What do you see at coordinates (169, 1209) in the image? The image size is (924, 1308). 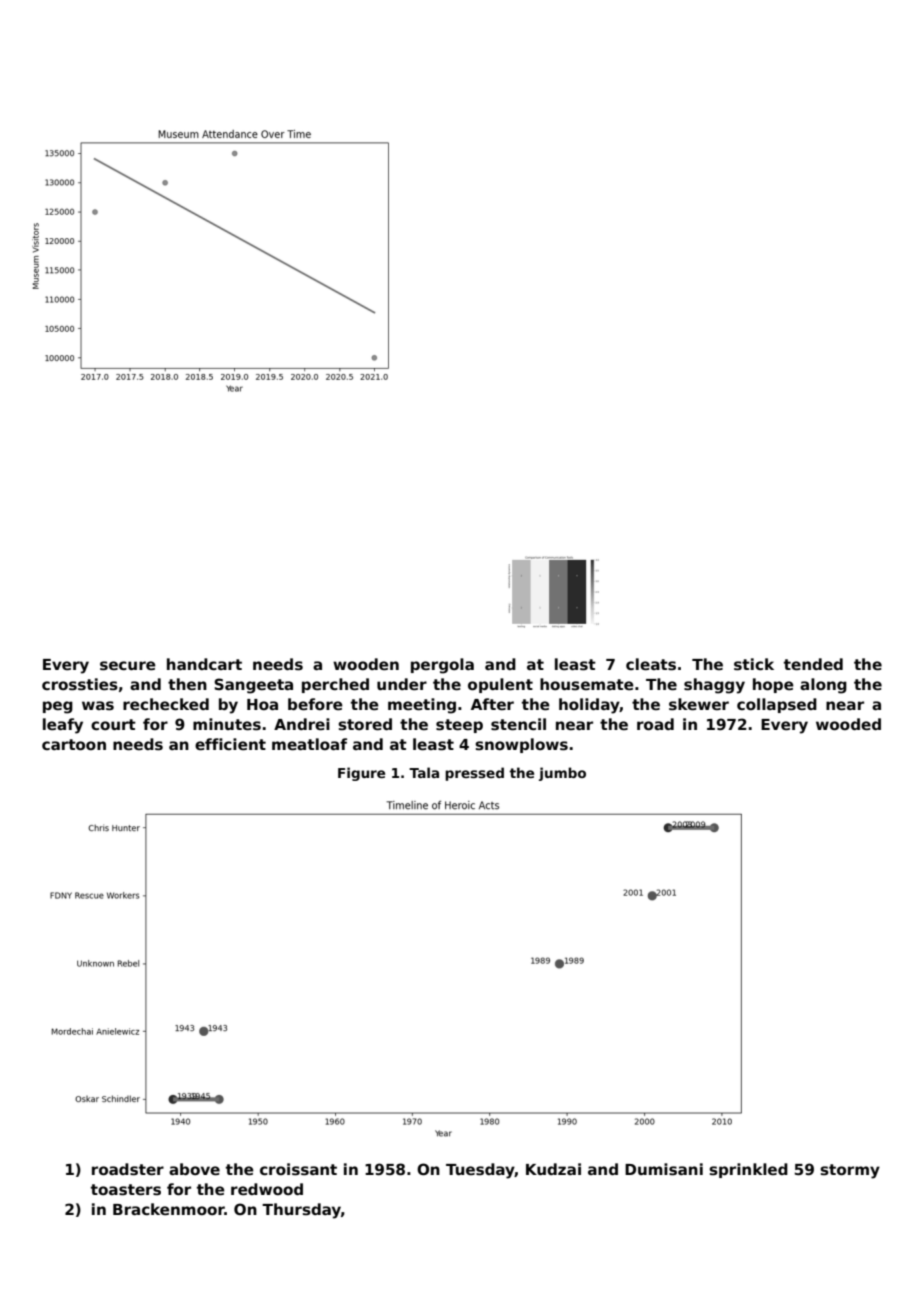 I see `Brackenmoor` at bounding box center [169, 1209].
